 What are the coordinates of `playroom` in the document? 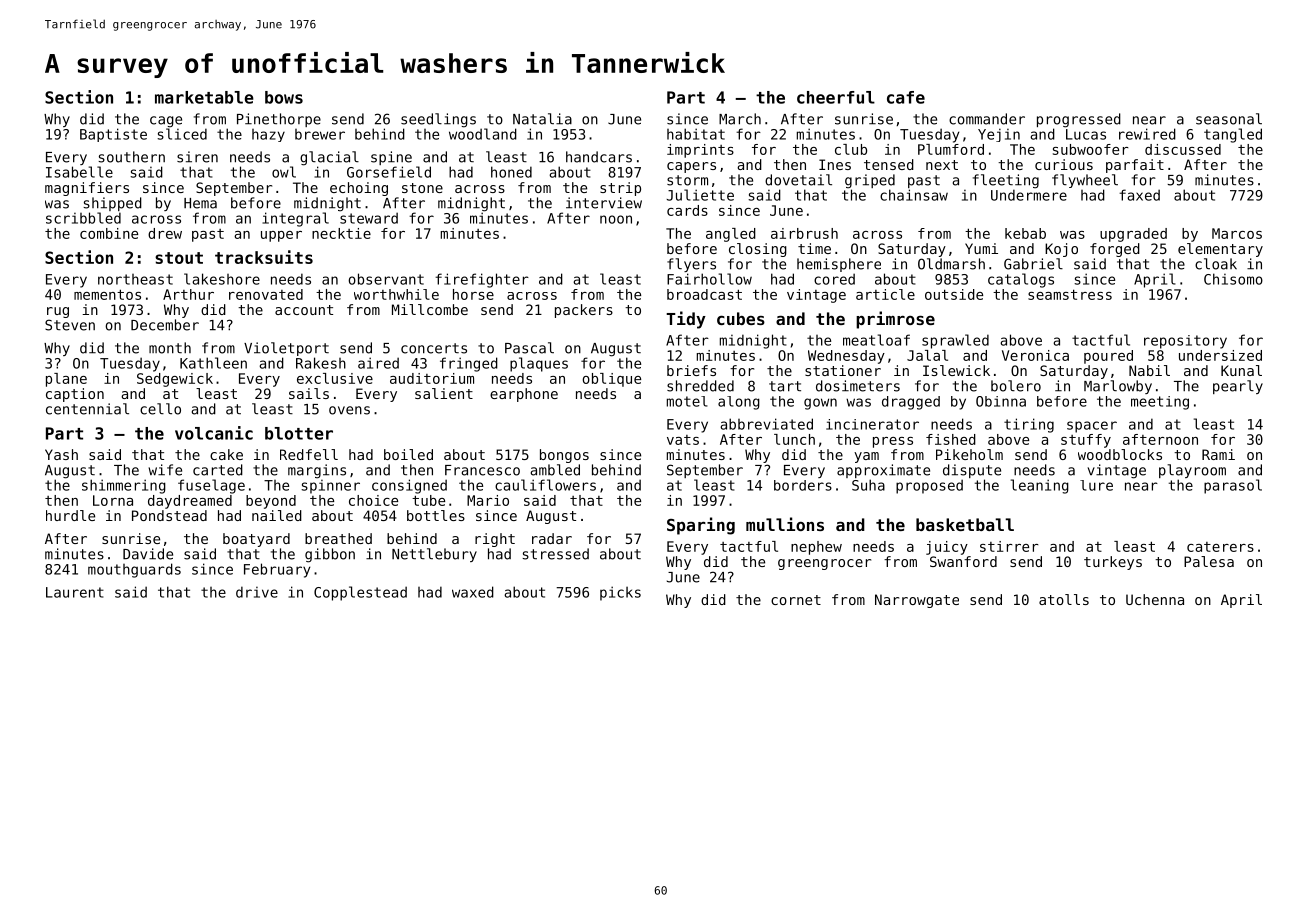 It's located at (1192, 471).
